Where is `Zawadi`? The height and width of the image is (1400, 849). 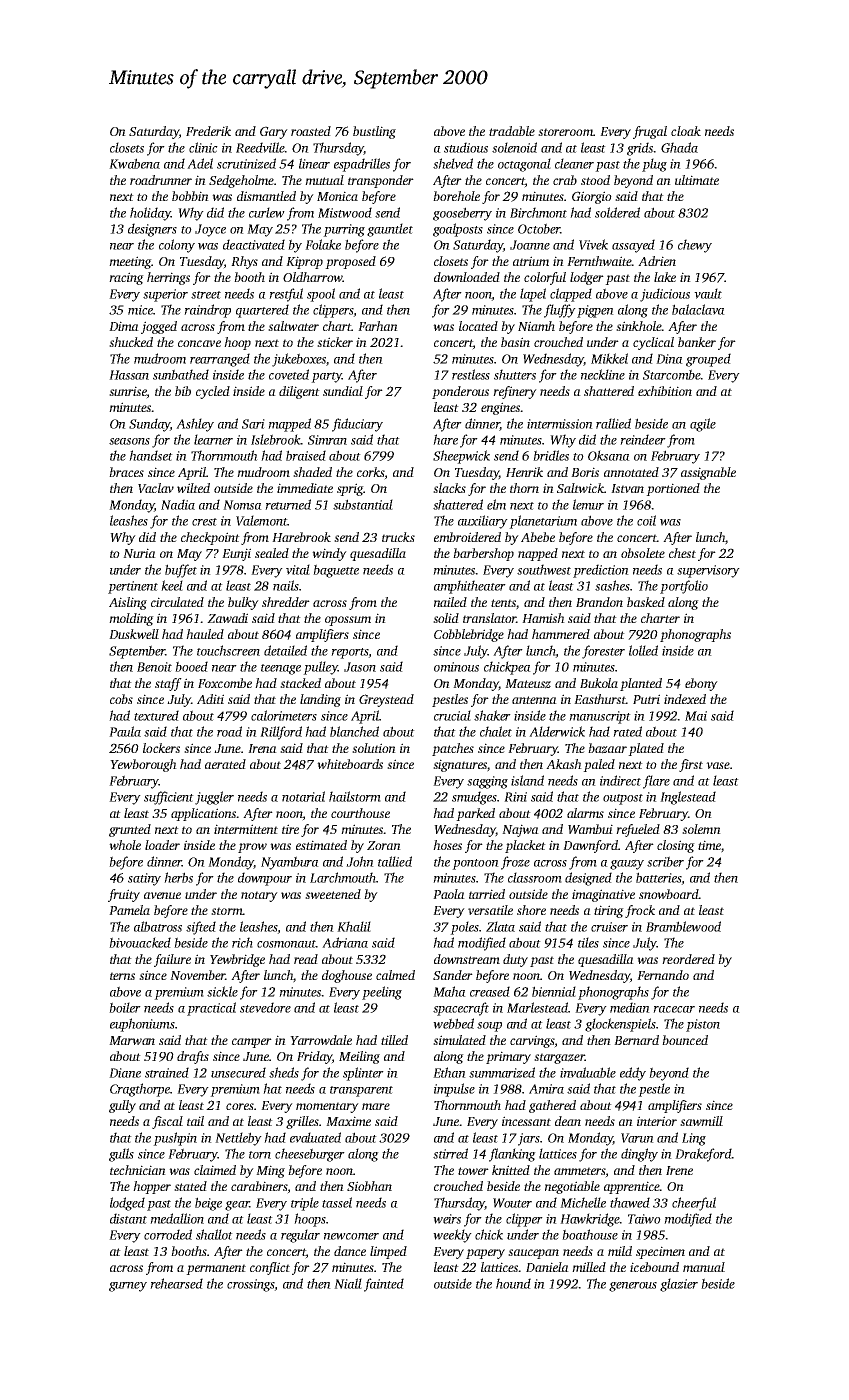
Zawadi is located at coordinates (227, 618).
